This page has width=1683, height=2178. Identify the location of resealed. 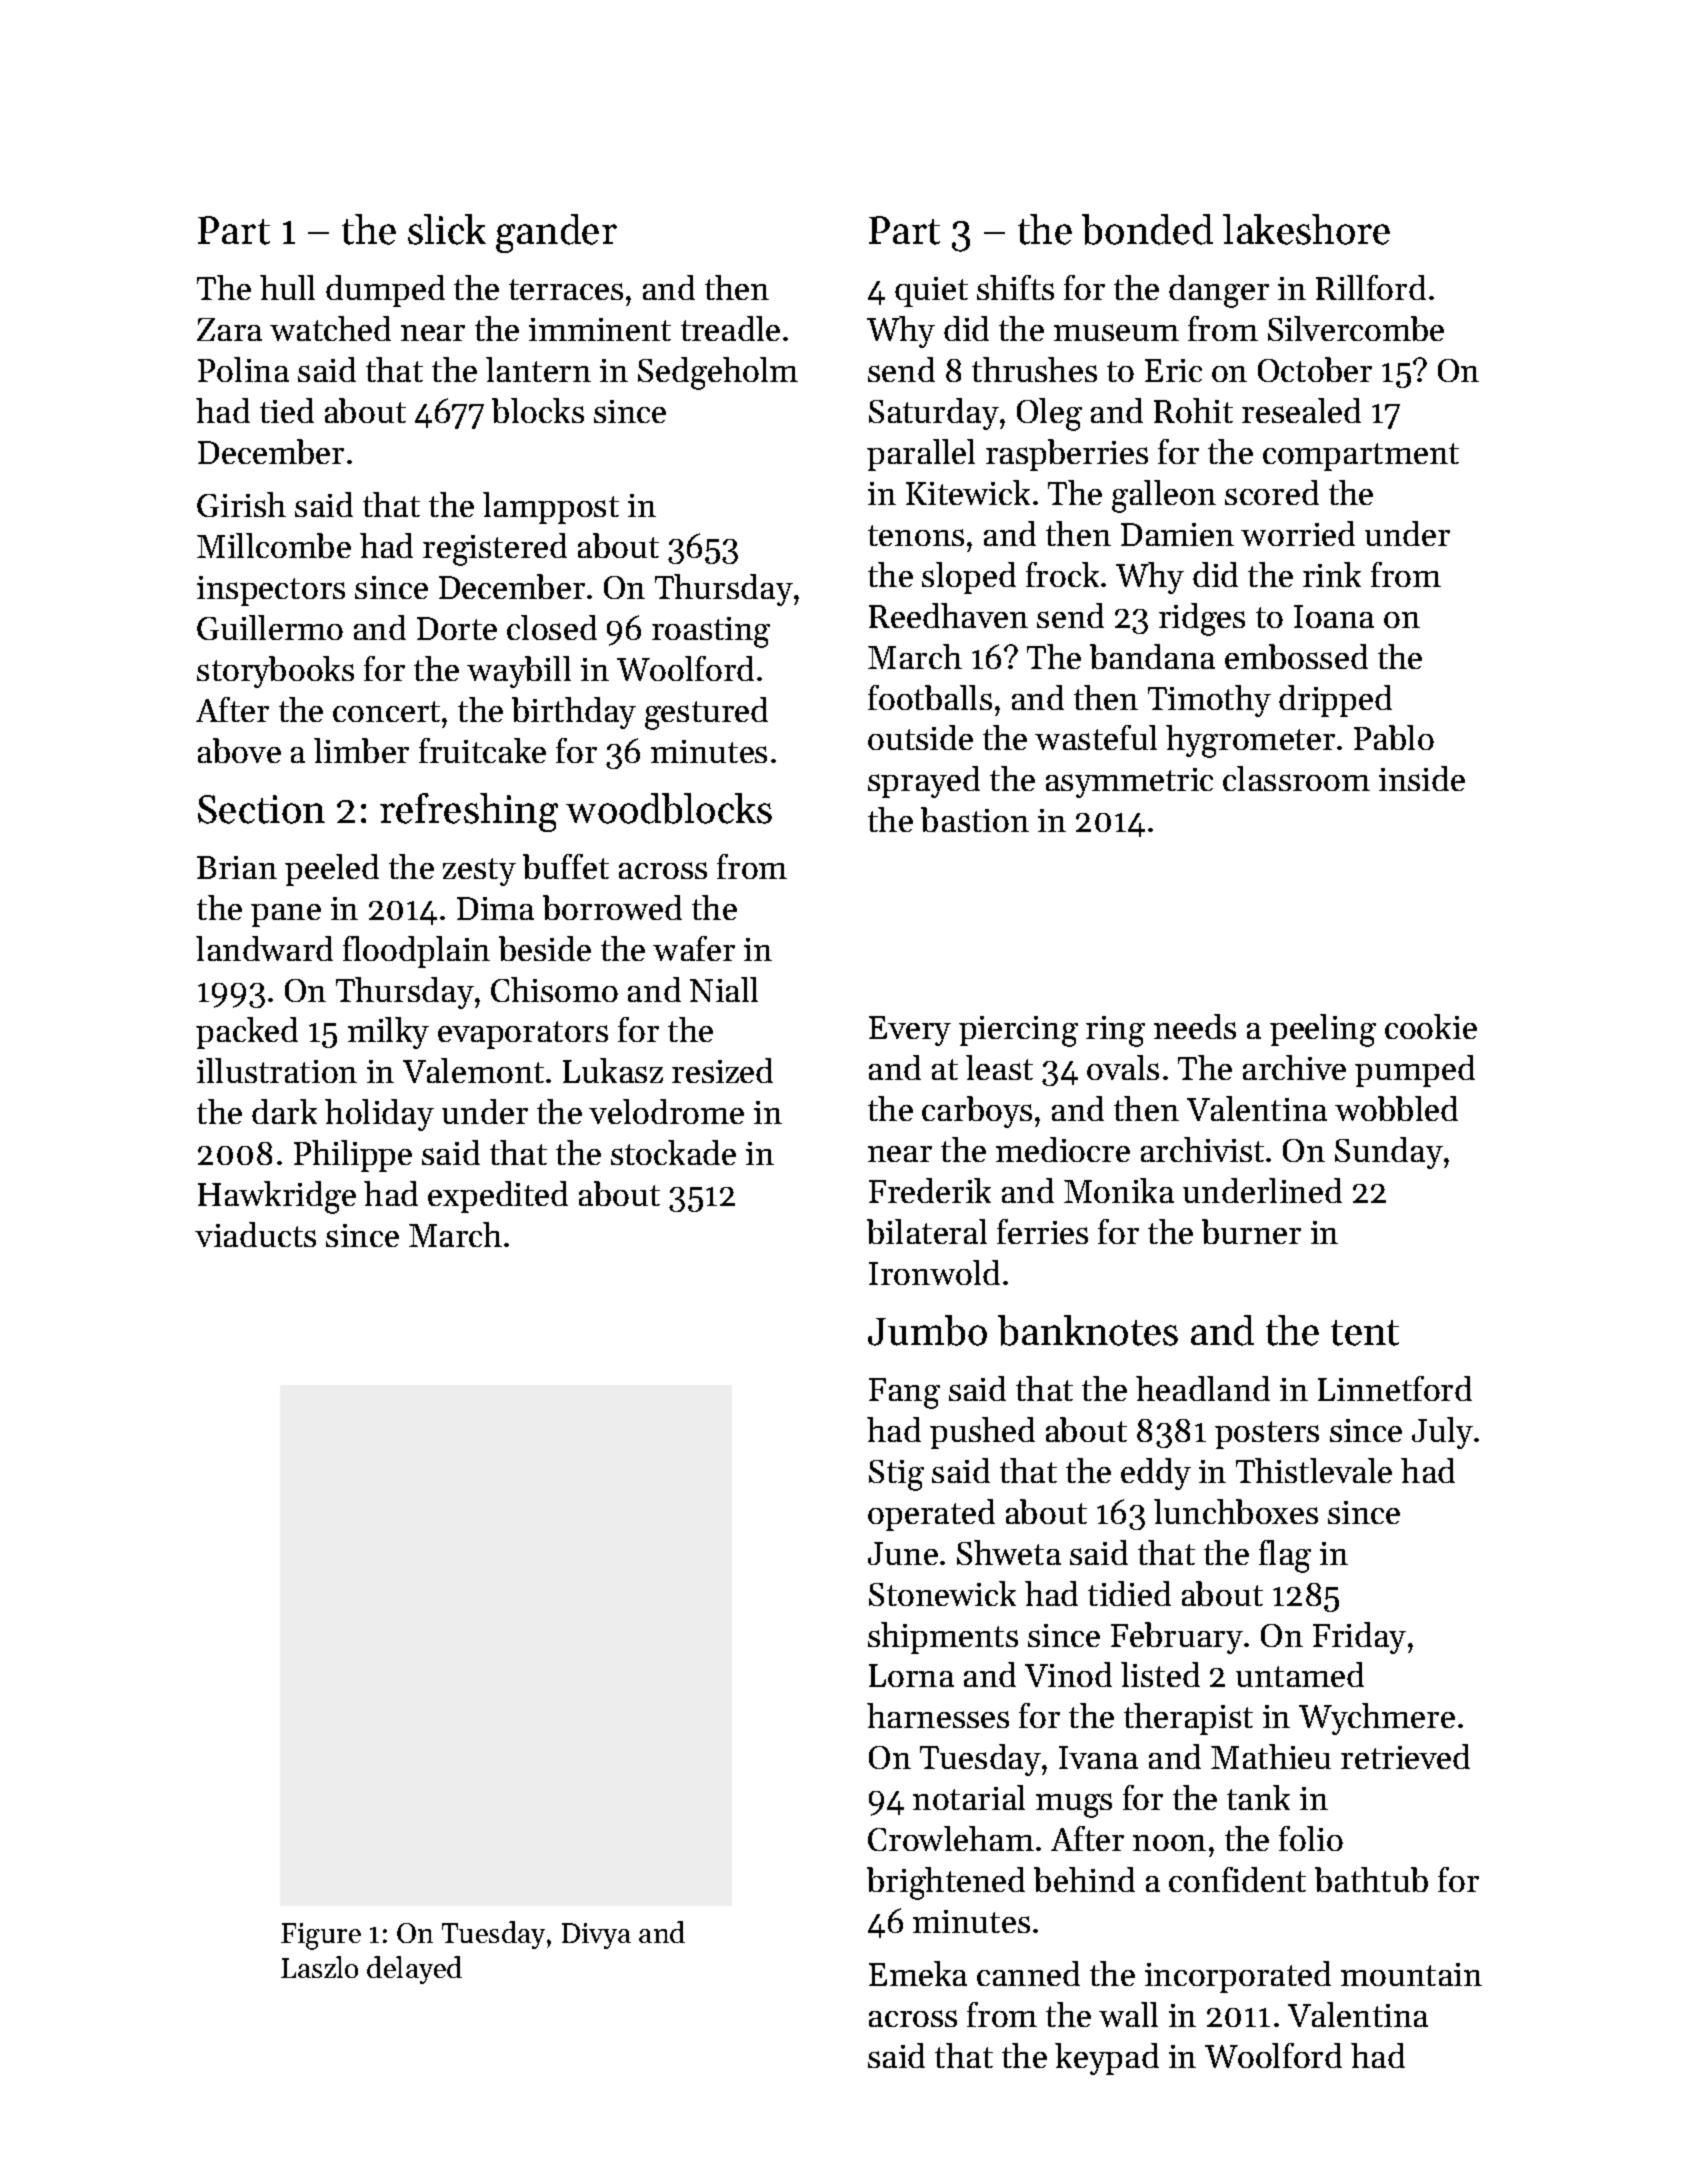
(1301, 410).
